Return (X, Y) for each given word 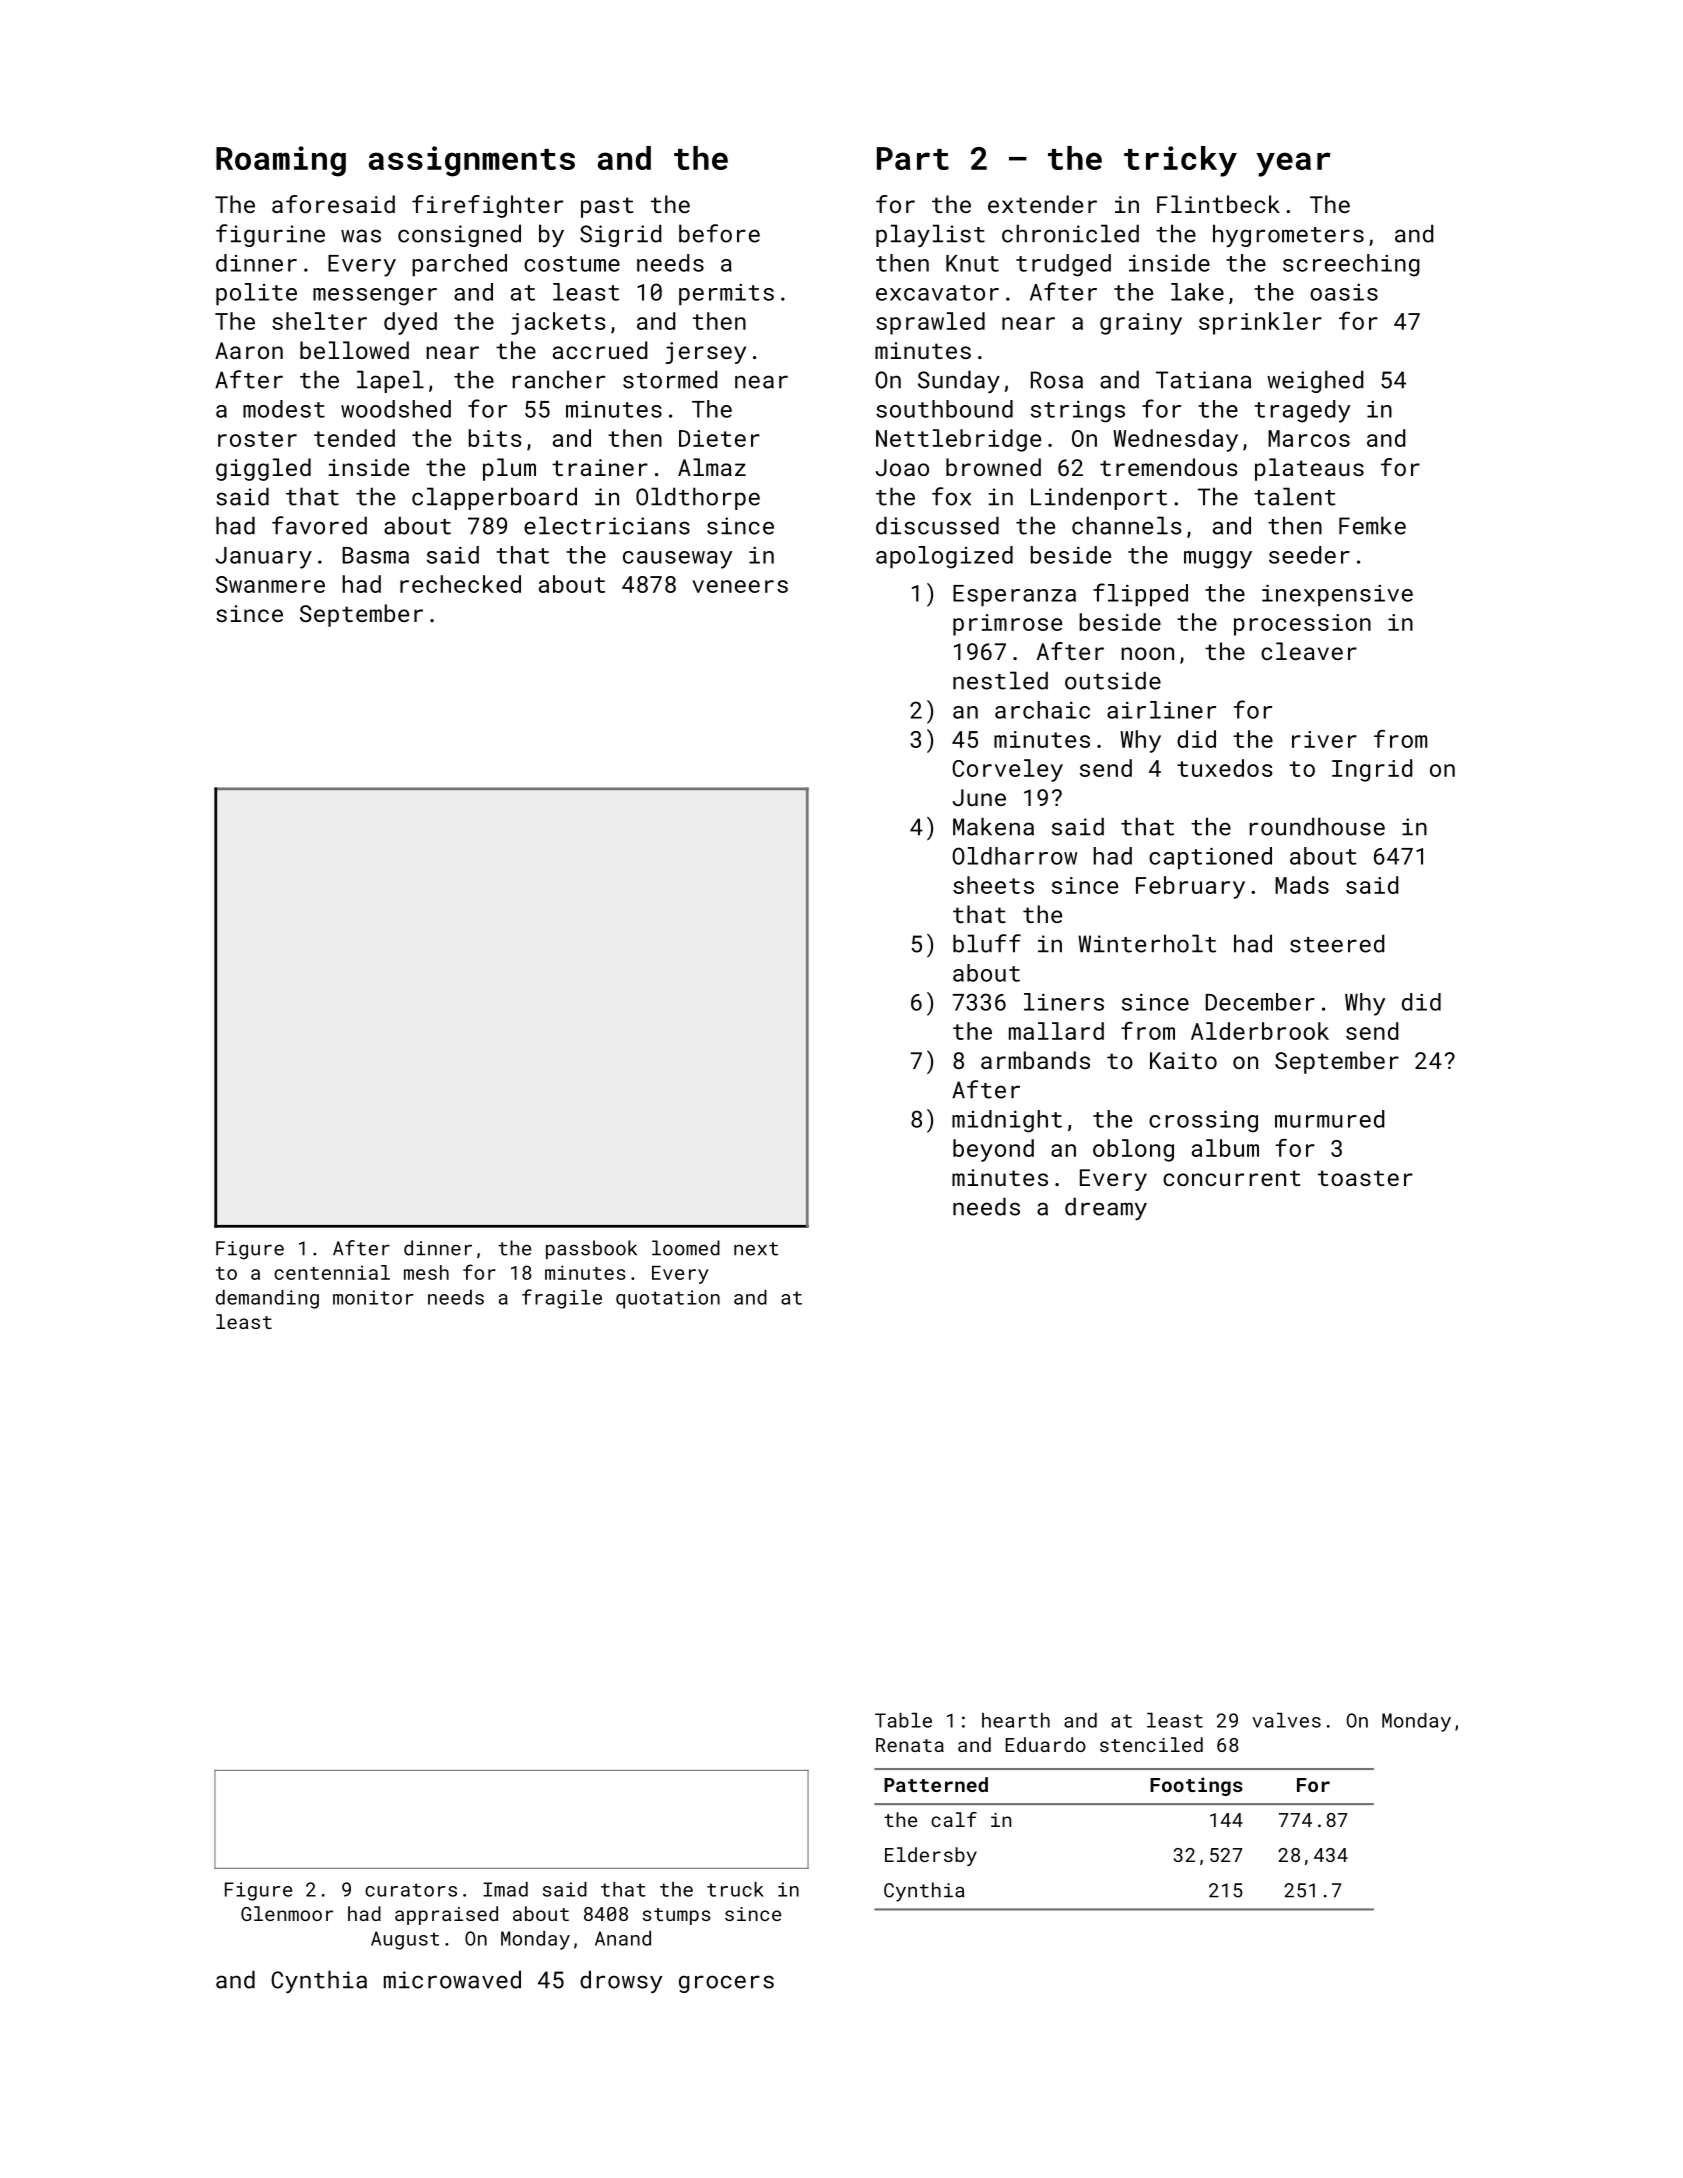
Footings (1196, 1786)
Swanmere (270, 584)
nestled (1000, 680)
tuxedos (1225, 768)
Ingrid (1372, 770)
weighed (1315, 381)
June (979, 797)
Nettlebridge (958, 440)
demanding (267, 1299)
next (756, 1249)
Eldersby (931, 1856)
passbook (591, 1249)
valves (1286, 1720)
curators (411, 1890)
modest (284, 409)
